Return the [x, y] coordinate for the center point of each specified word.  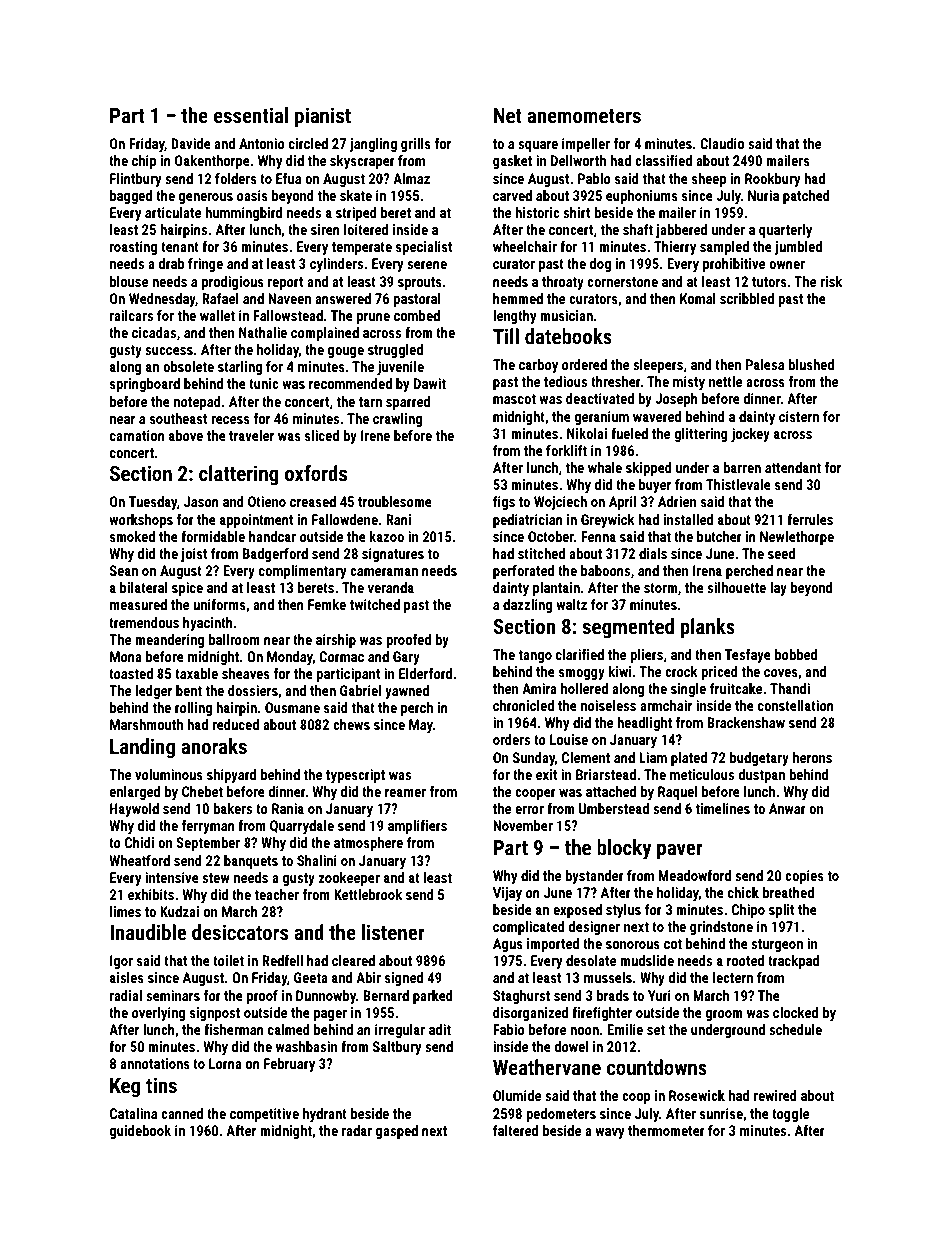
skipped [649, 469]
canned [182, 1113]
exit [546, 774]
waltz [571, 604]
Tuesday [153, 503]
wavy [610, 1133]
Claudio [722, 143]
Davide [191, 143]
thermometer [666, 1130]
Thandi [790, 688]
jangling [373, 145]
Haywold [134, 810]
